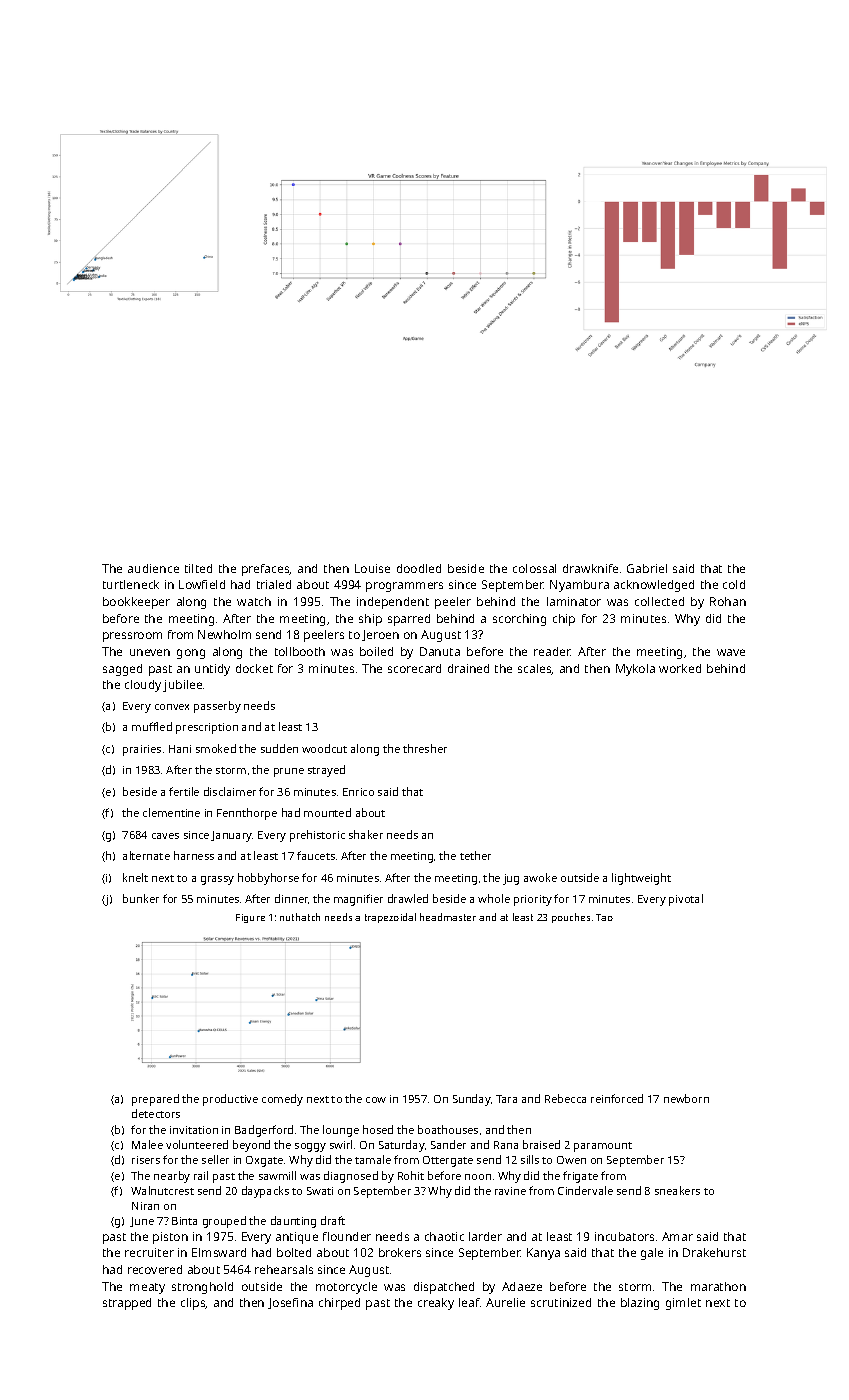 The height and width of the screenshot is (1400, 849). Describe the element at coordinates (419, 568) in the screenshot. I see `doodled` at that location.
